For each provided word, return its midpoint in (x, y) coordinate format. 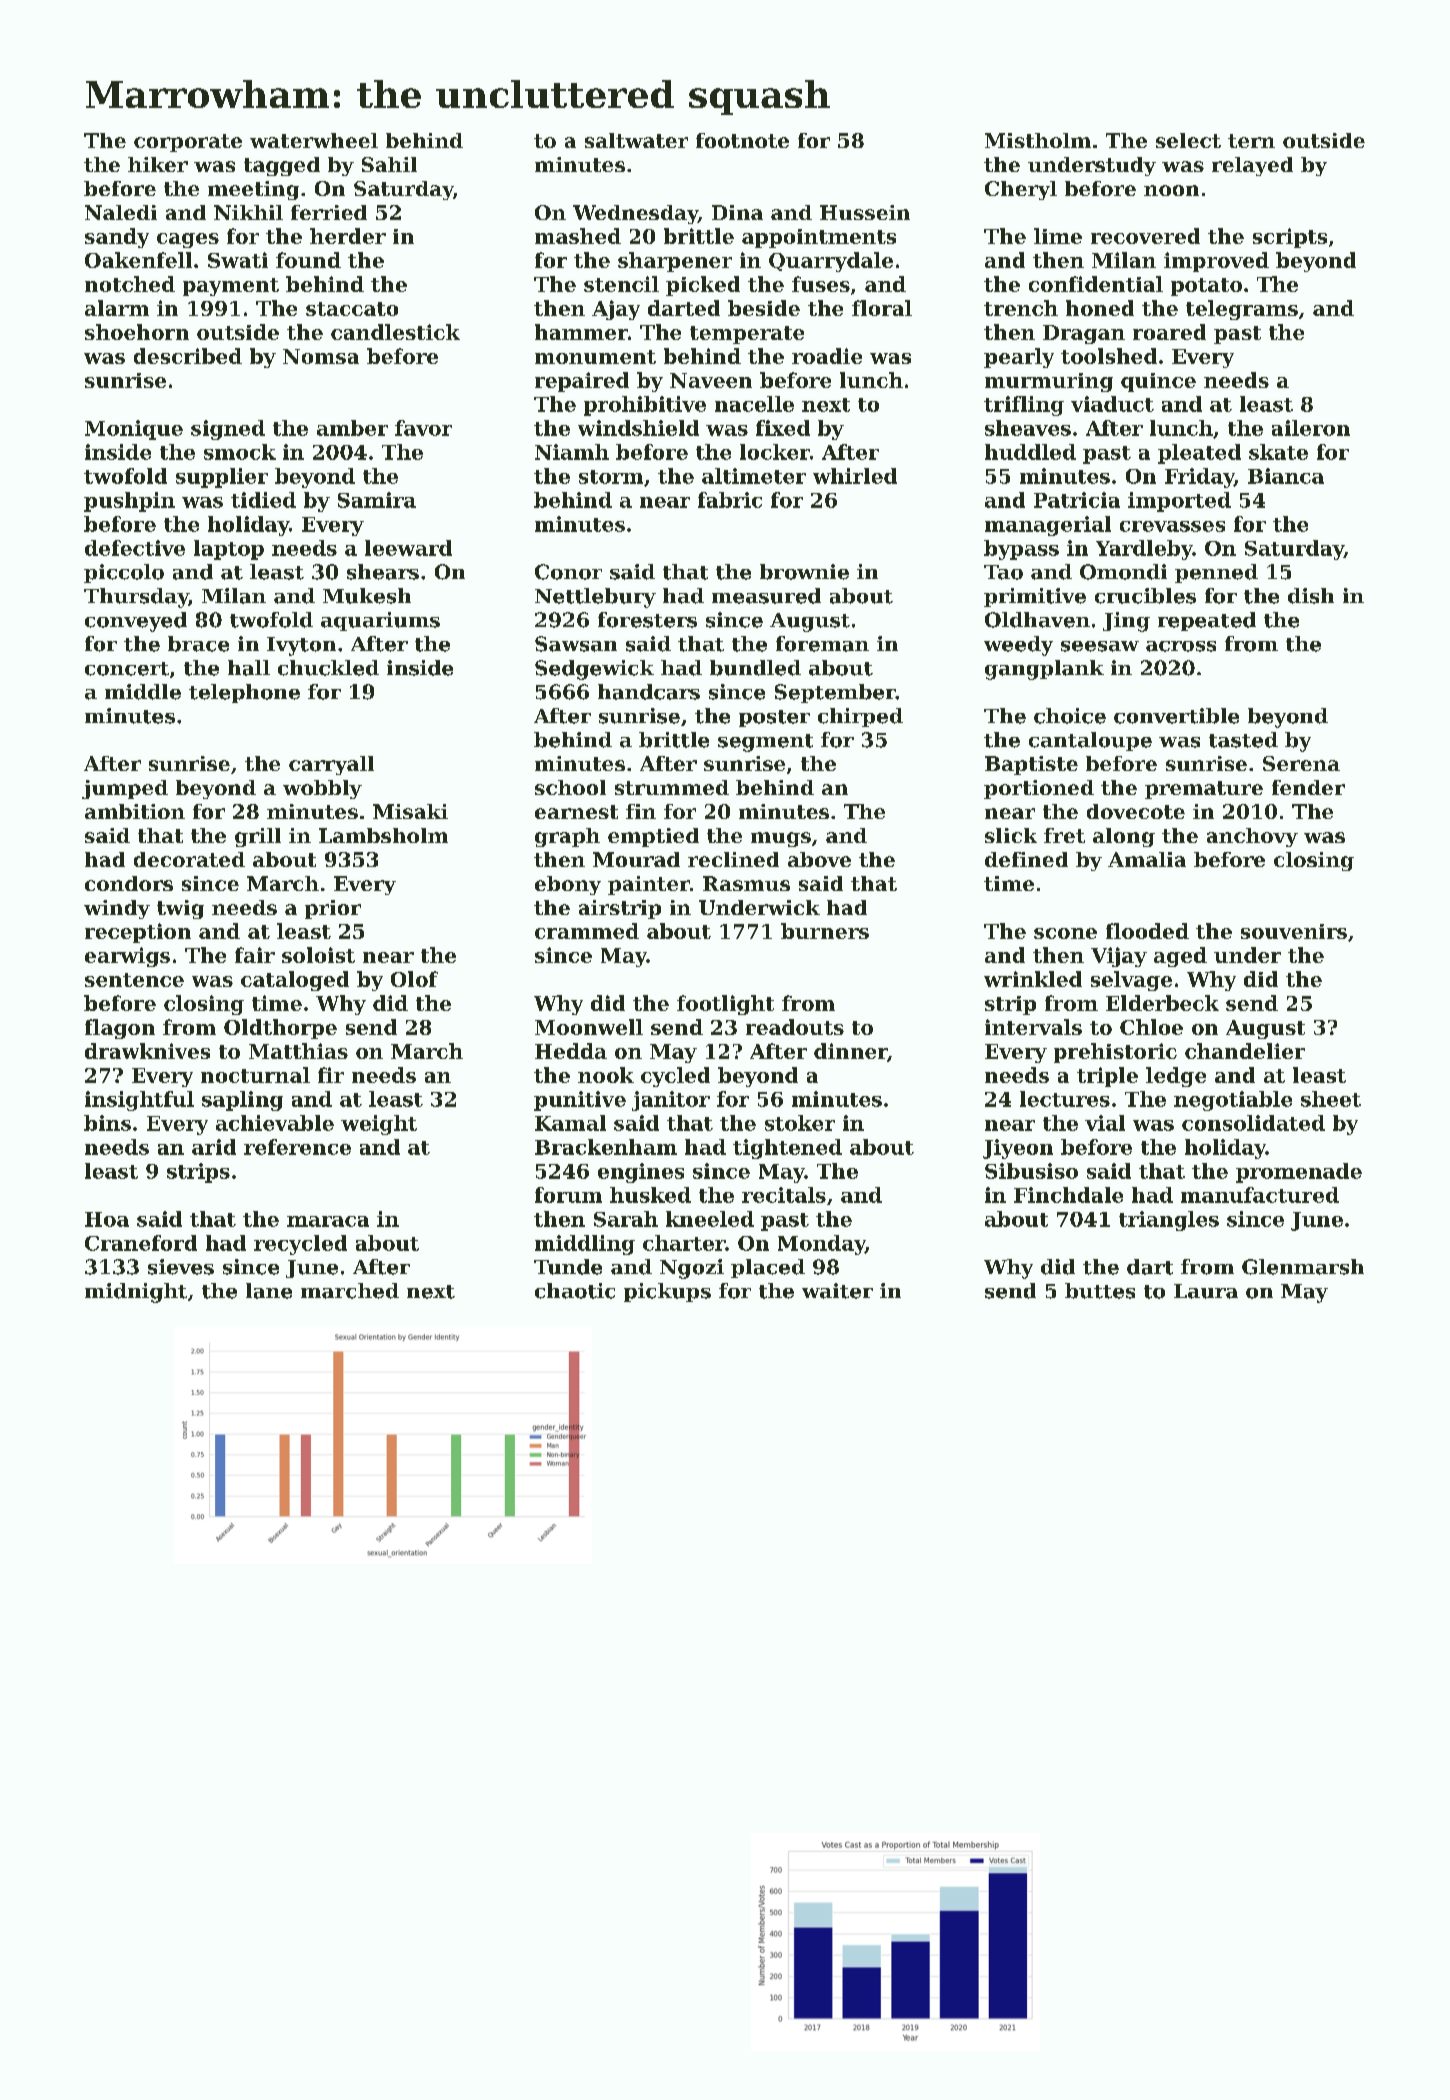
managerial (1048, 526)
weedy (1018, 646)
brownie (804, 572)
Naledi (121, 212)
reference (297, 1147)
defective (135, 548)
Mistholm (1038, 140)
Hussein (865, 212)
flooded (1147, 931)
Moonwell (589, 1027)
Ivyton (301, 646)
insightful (139, 1101)
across (1181, 646)
